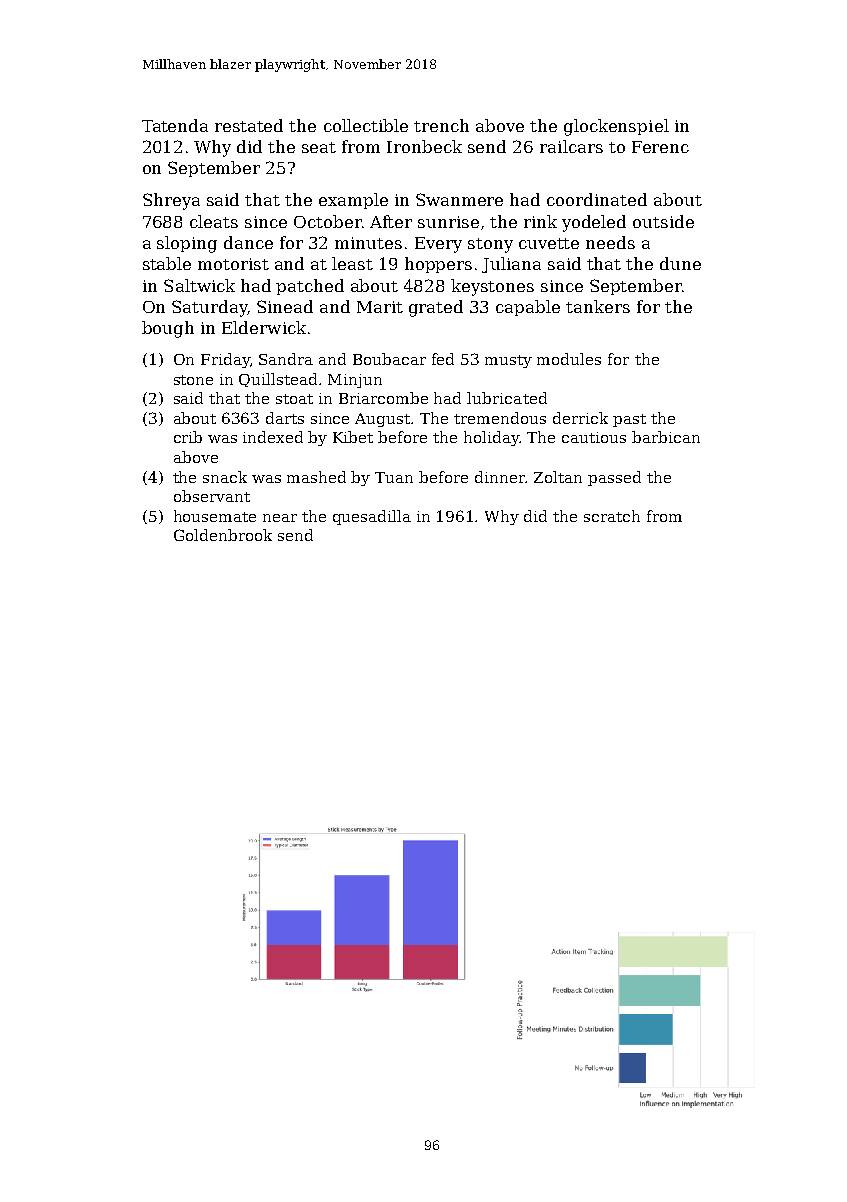 This page has width=847, height=1202. Describe the element at coordinates (223, 535) in the page. I see `Goldenbrook` at that location.
